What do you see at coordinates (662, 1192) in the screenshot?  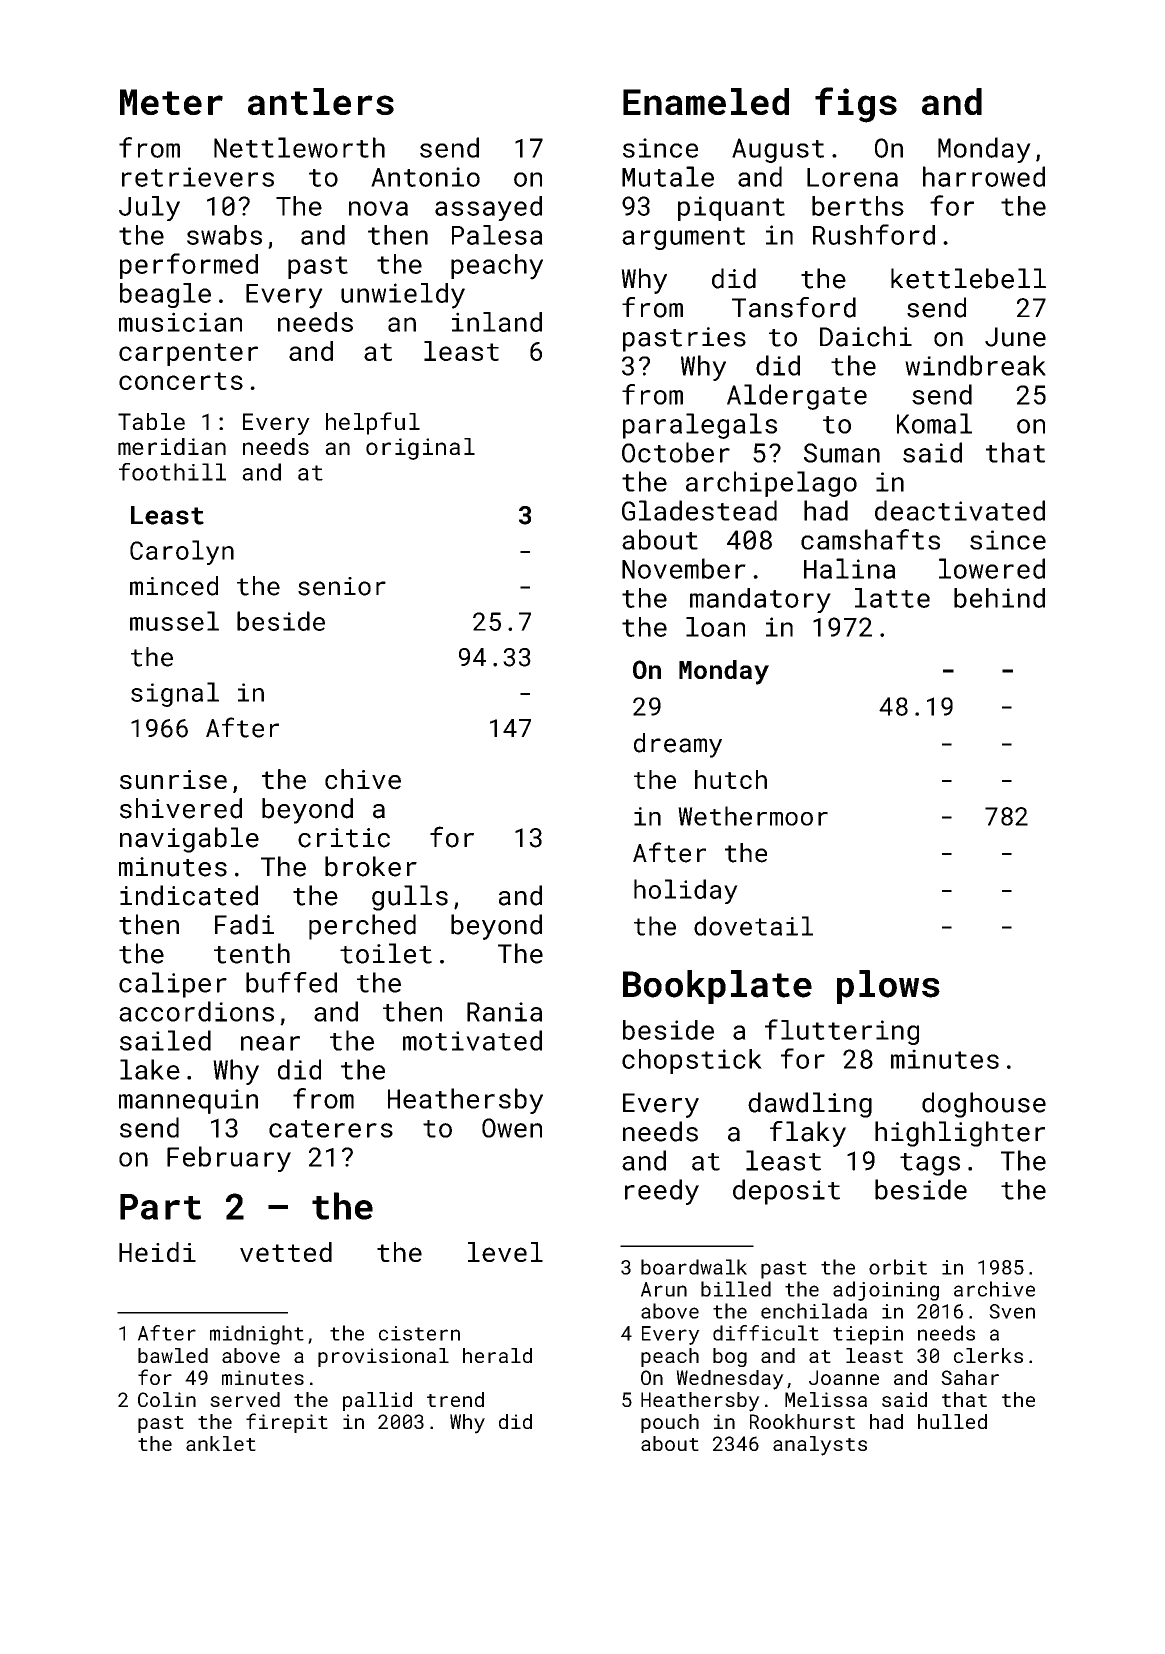 I see `reedy` at bounding box center [662, 1192].
